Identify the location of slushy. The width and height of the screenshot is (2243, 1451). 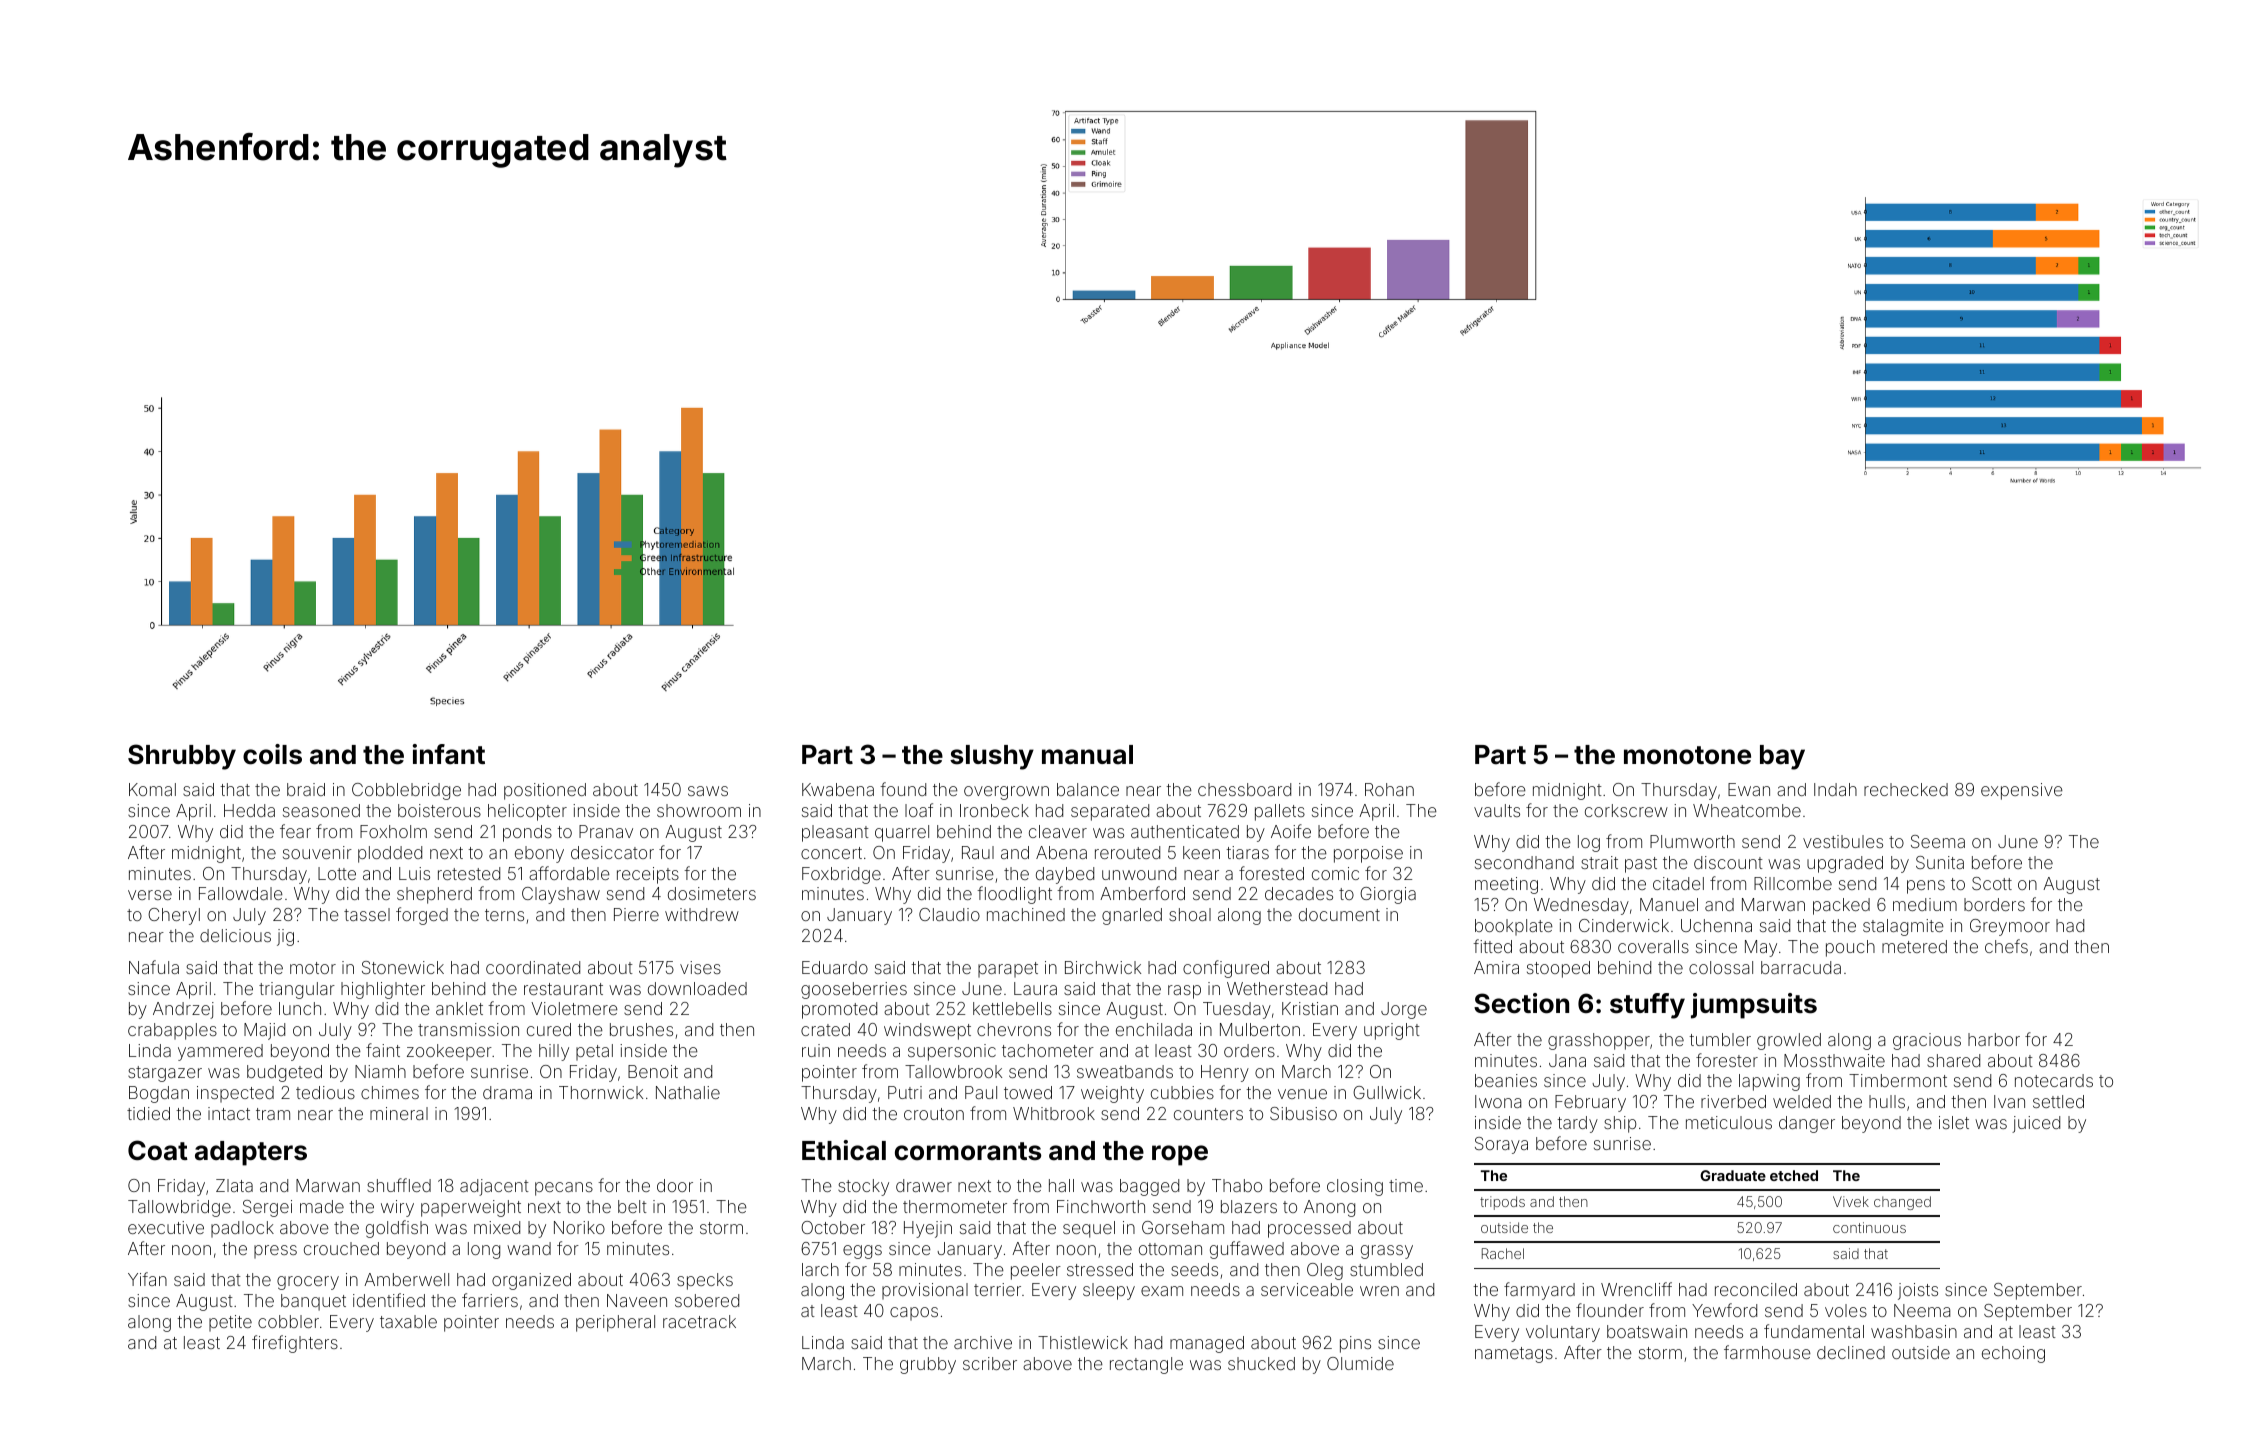
(992, 757).
